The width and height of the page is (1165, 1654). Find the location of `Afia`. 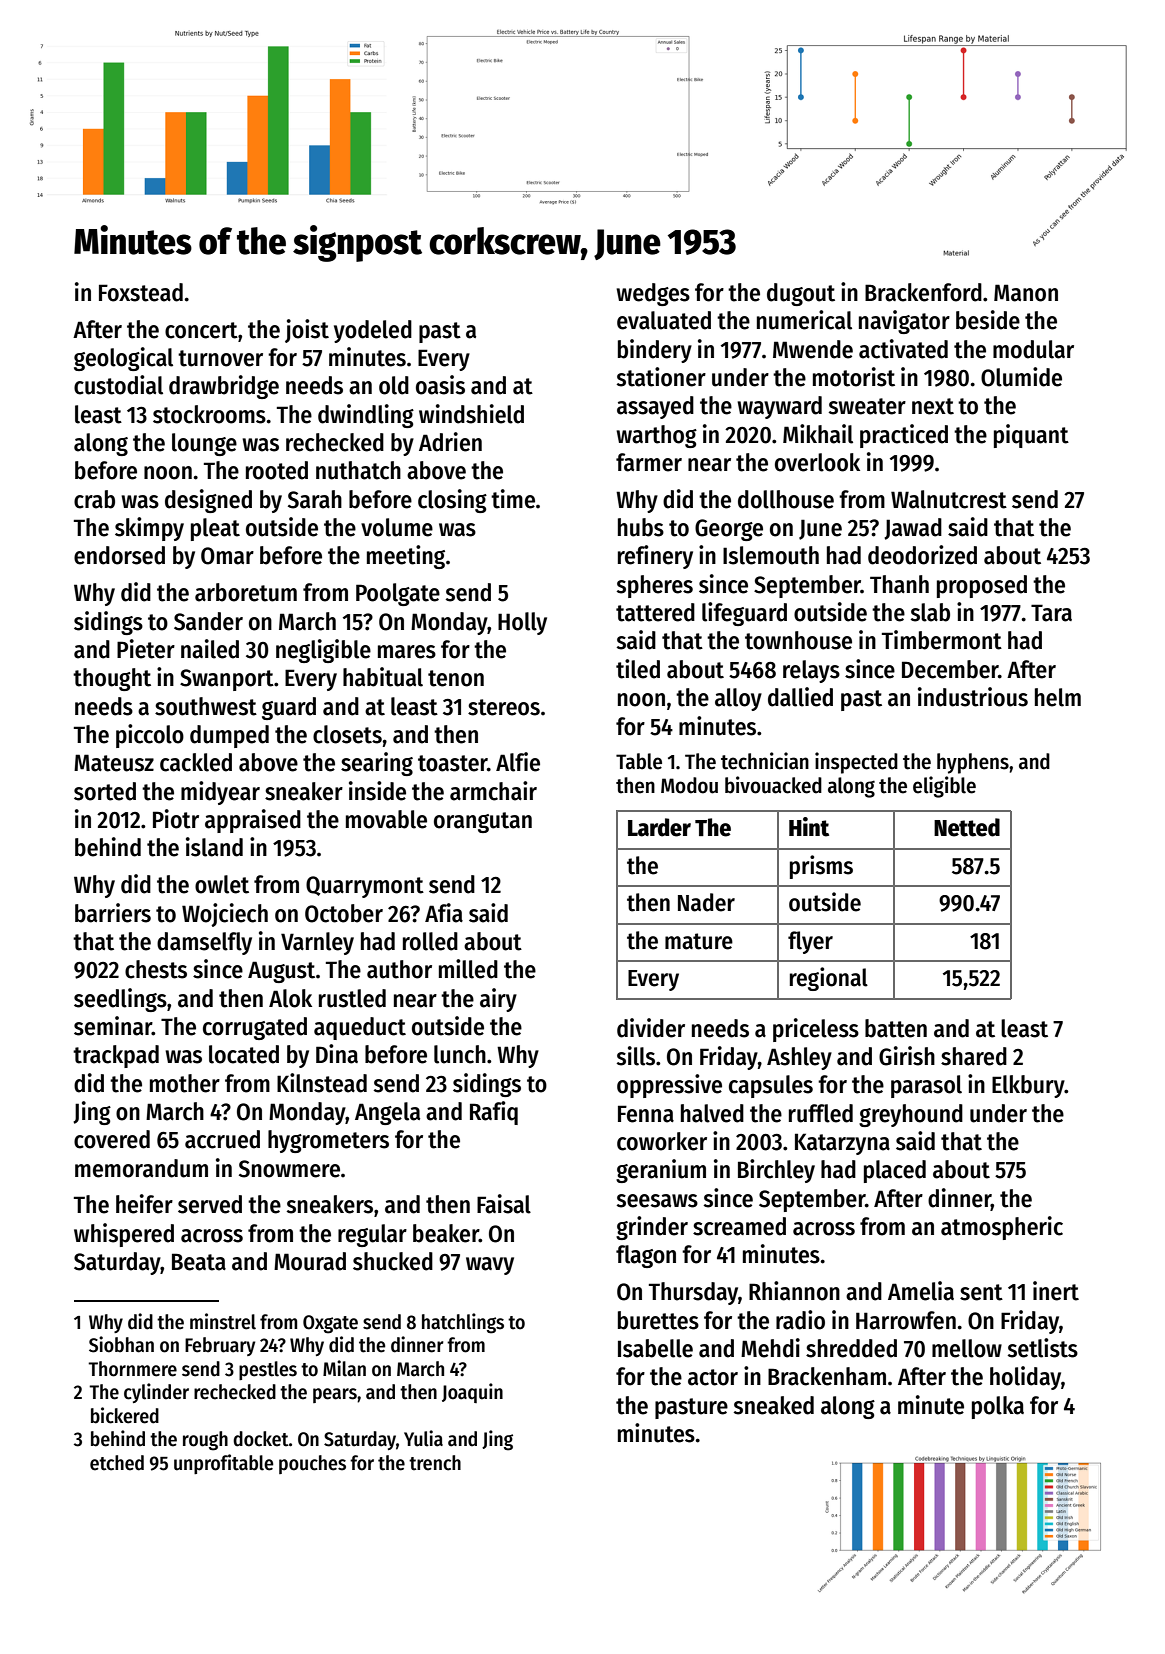

Afia is located at coordinates (444, 913).
